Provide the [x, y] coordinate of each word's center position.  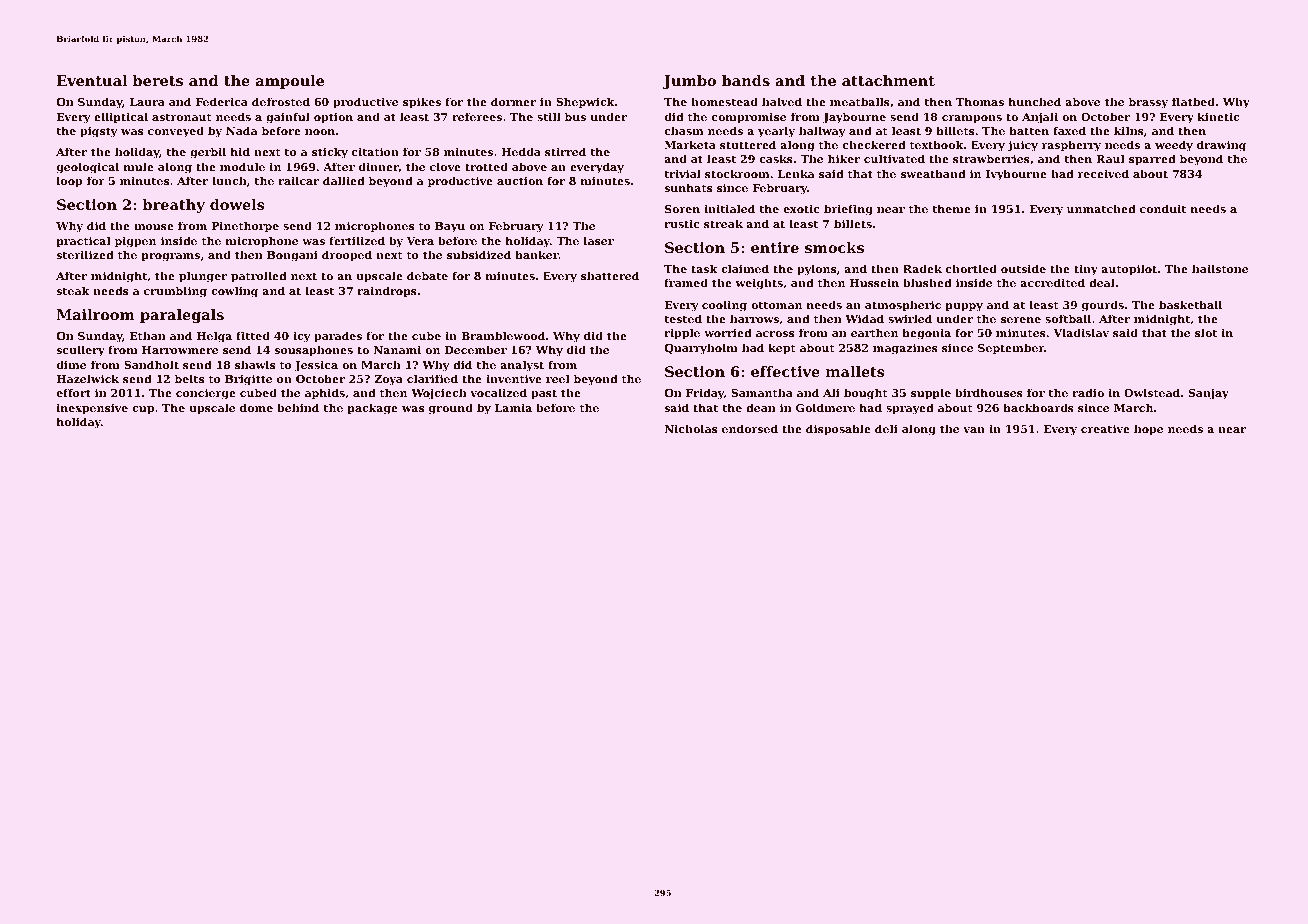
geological [88, 168]
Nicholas [691, 428]
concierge [206, 394]
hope [1148, 430]
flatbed [1193, 101]
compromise [749, 118]
